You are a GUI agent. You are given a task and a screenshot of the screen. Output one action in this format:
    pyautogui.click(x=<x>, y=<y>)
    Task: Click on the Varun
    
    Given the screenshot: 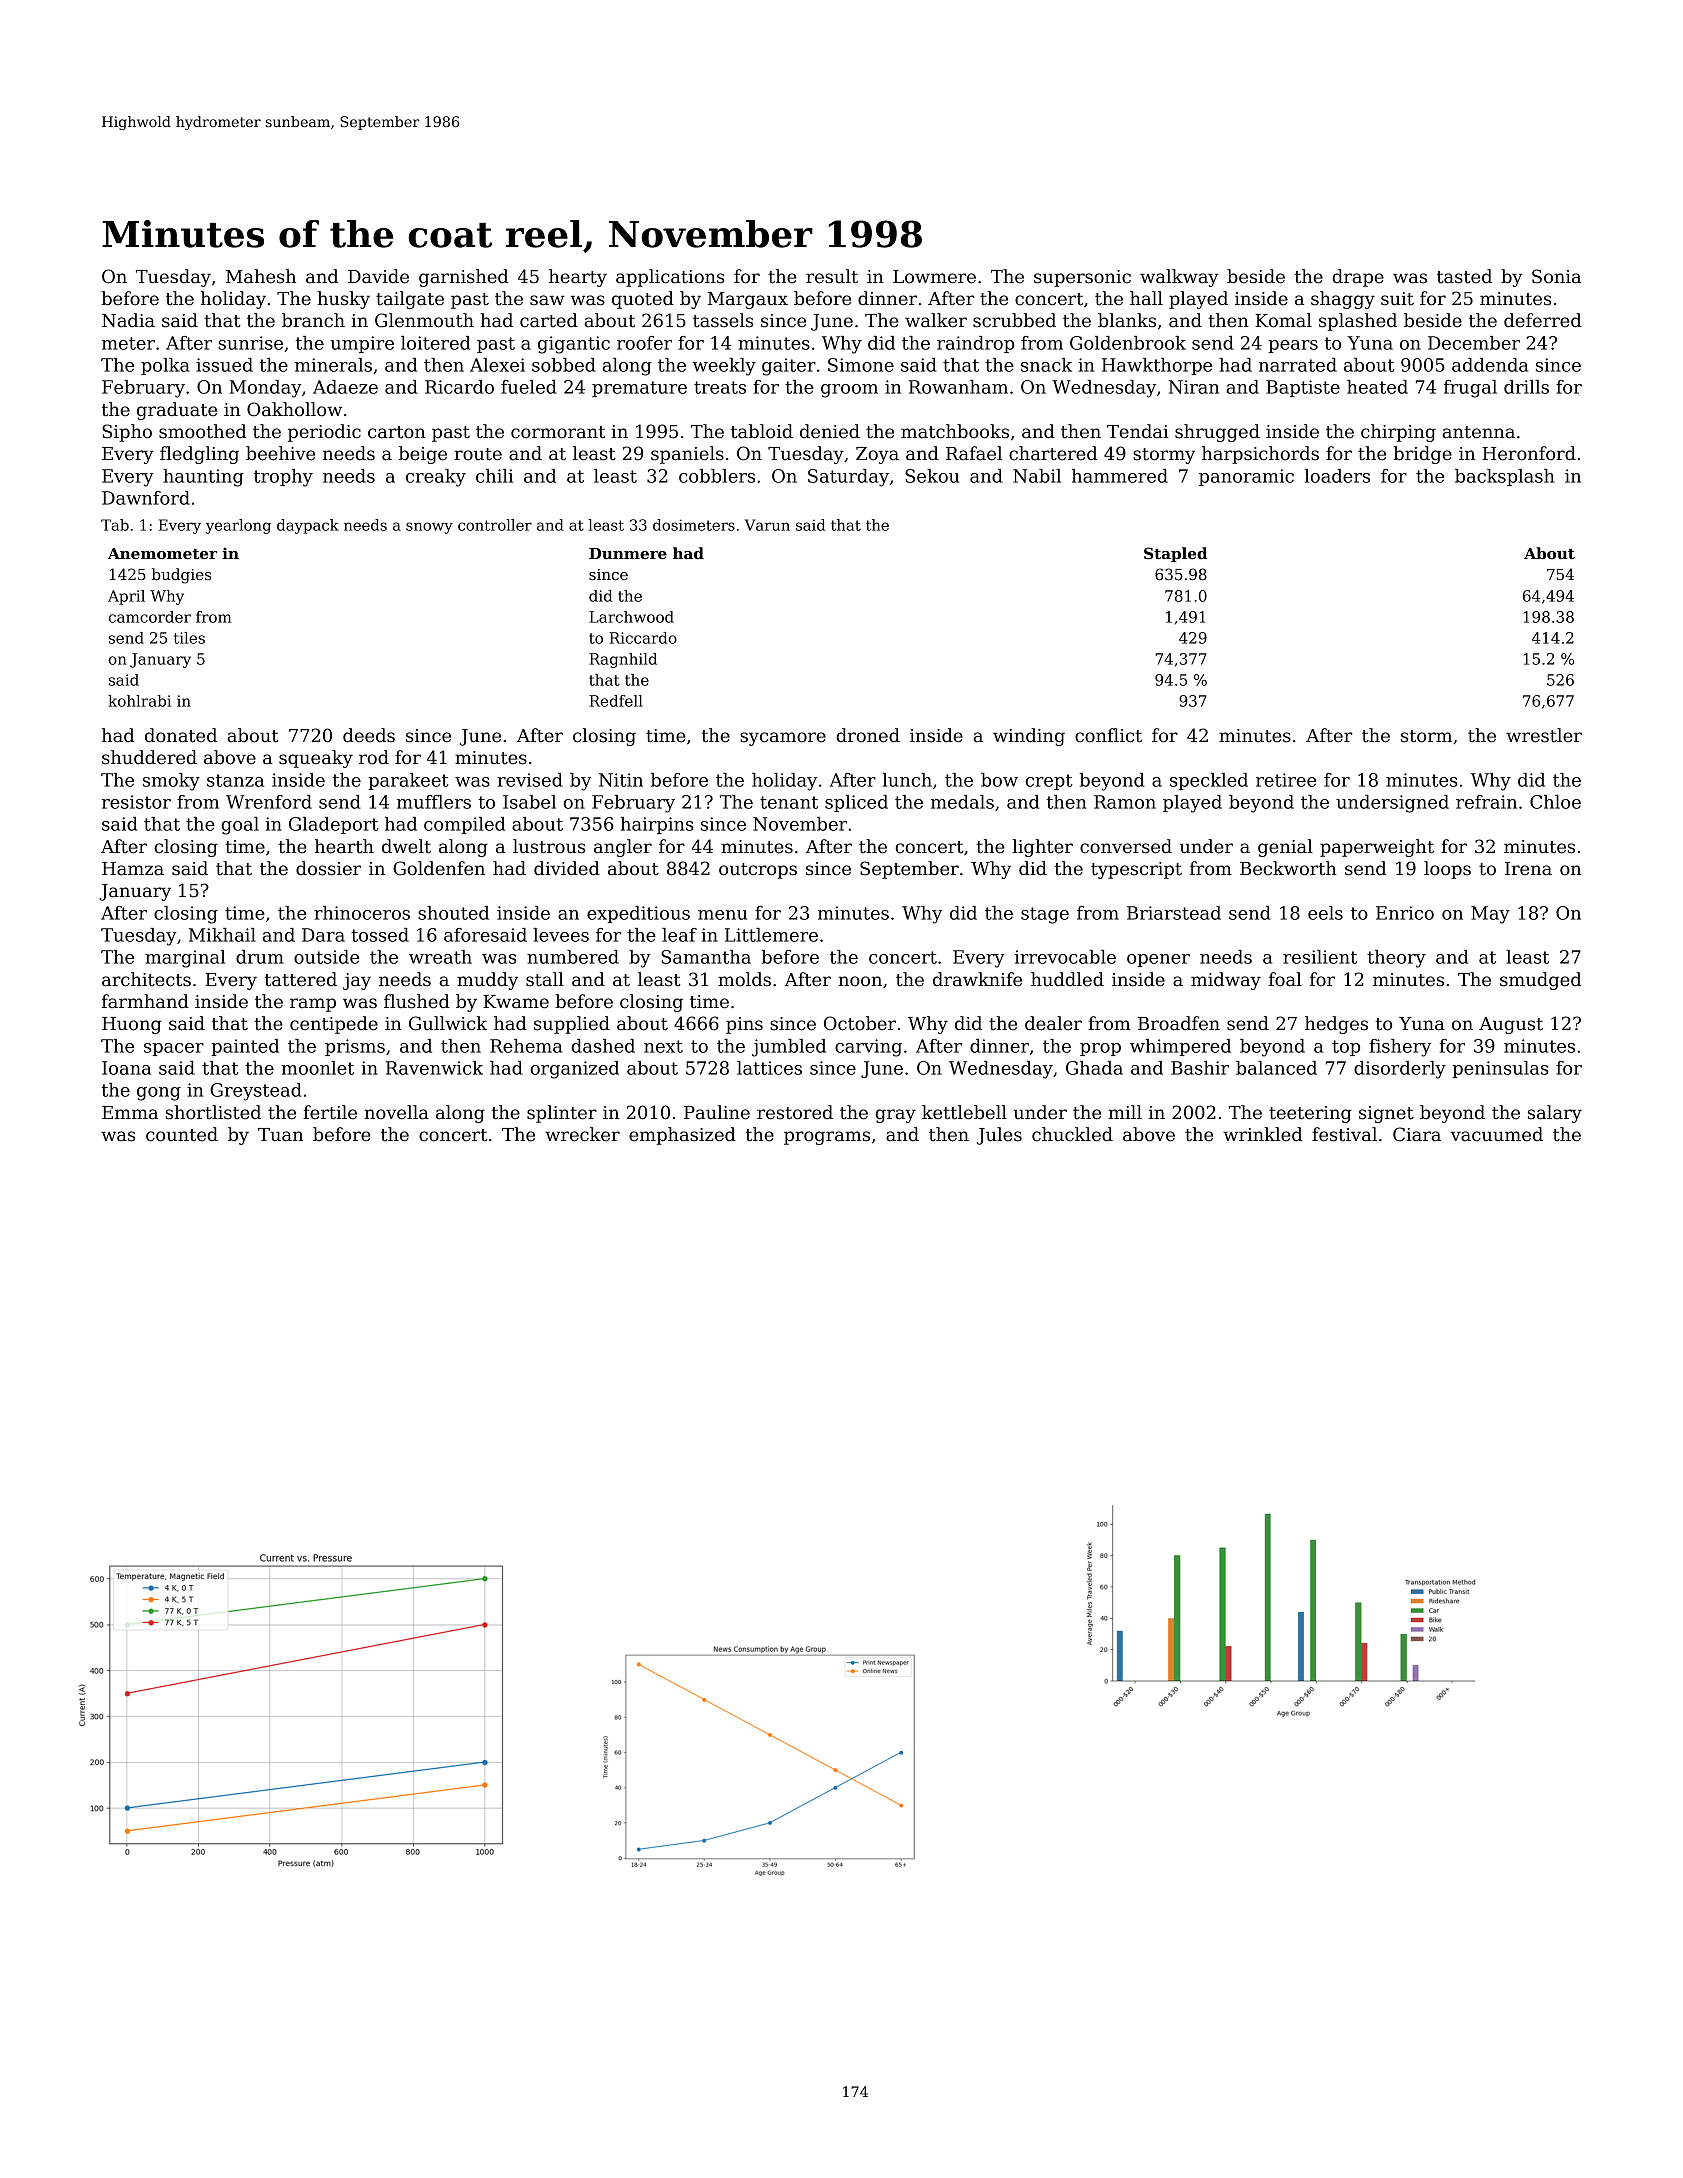 What is the action you would take?
    pyautogui.click(x=767, y=525)
